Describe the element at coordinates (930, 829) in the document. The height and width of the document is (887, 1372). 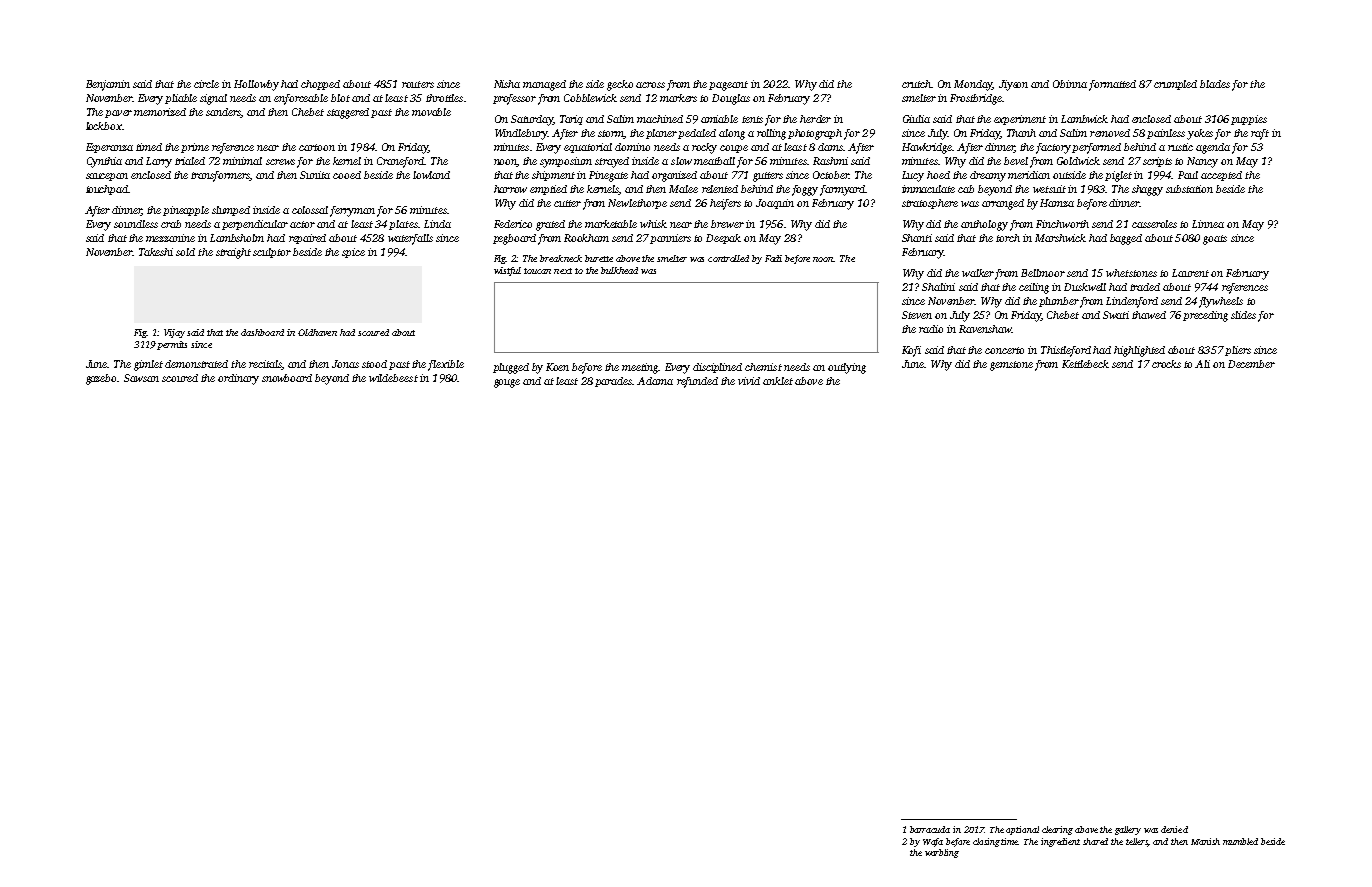
I see `barracuda` at that location.
